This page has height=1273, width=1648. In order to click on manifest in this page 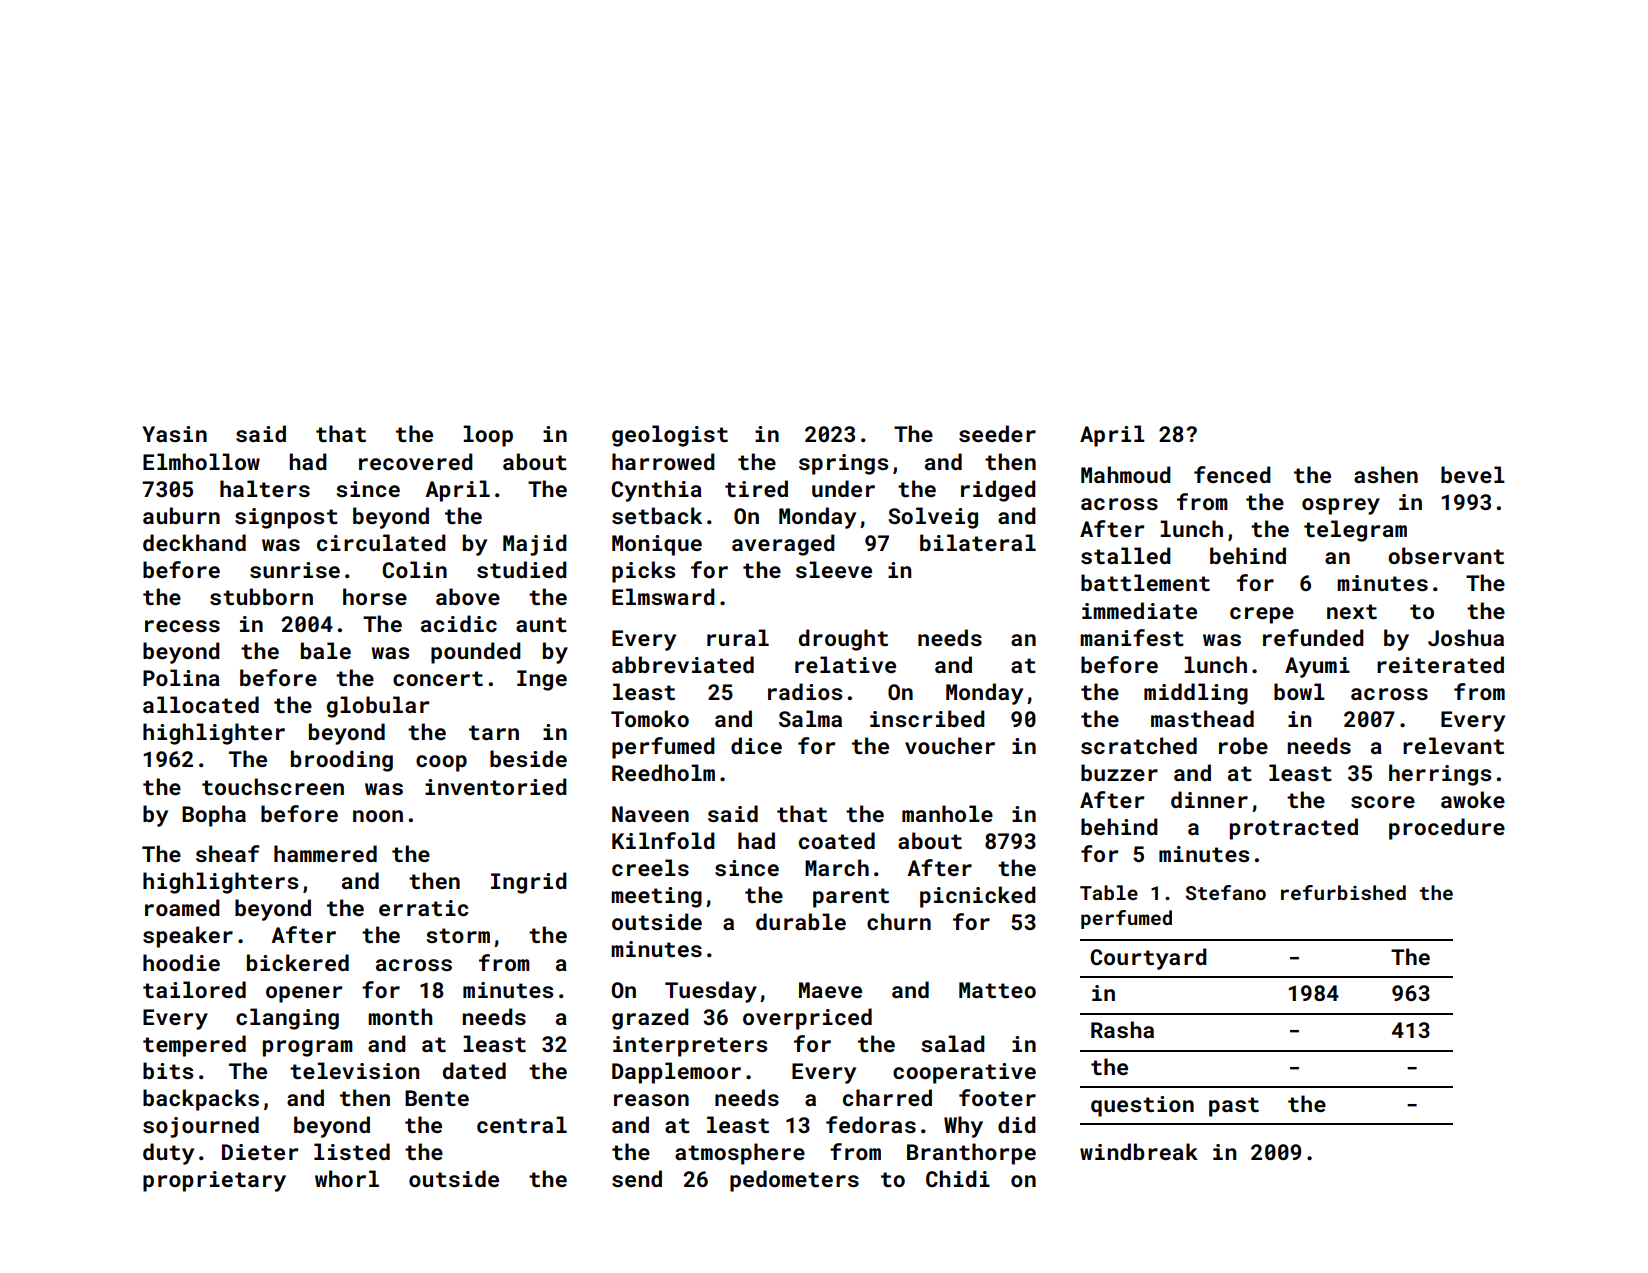, I will do `click(1132, 637)`.
